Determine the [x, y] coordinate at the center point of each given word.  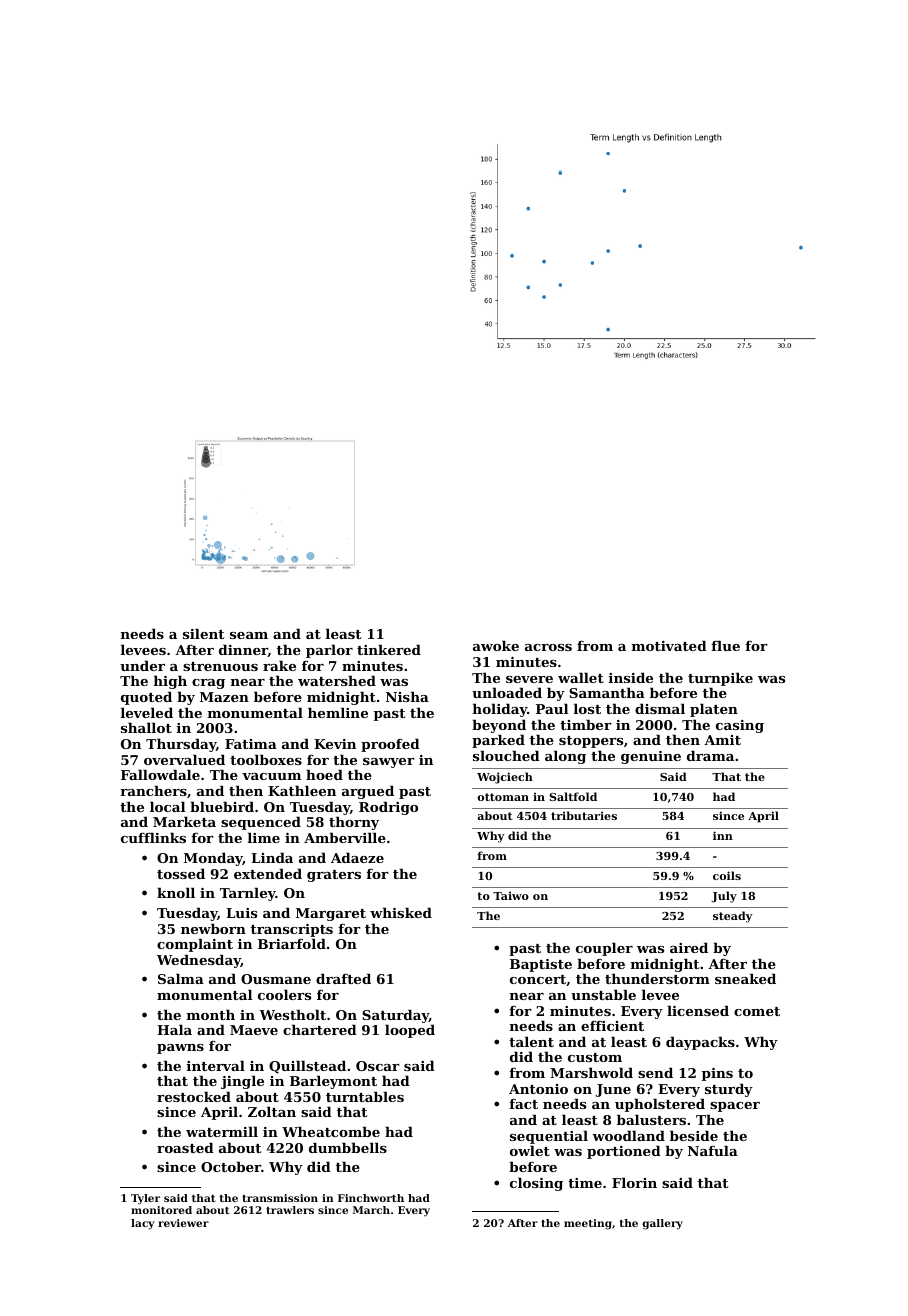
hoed [324, 774]
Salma [181, 978]
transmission [280, 1198]
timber [586, 724]
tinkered [389, 649]
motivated [669, 645]
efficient [612, 1026]
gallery [662, 1224]
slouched [506, 755]
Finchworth [371, 1198]
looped [410, 1031]
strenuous [220, 666]
